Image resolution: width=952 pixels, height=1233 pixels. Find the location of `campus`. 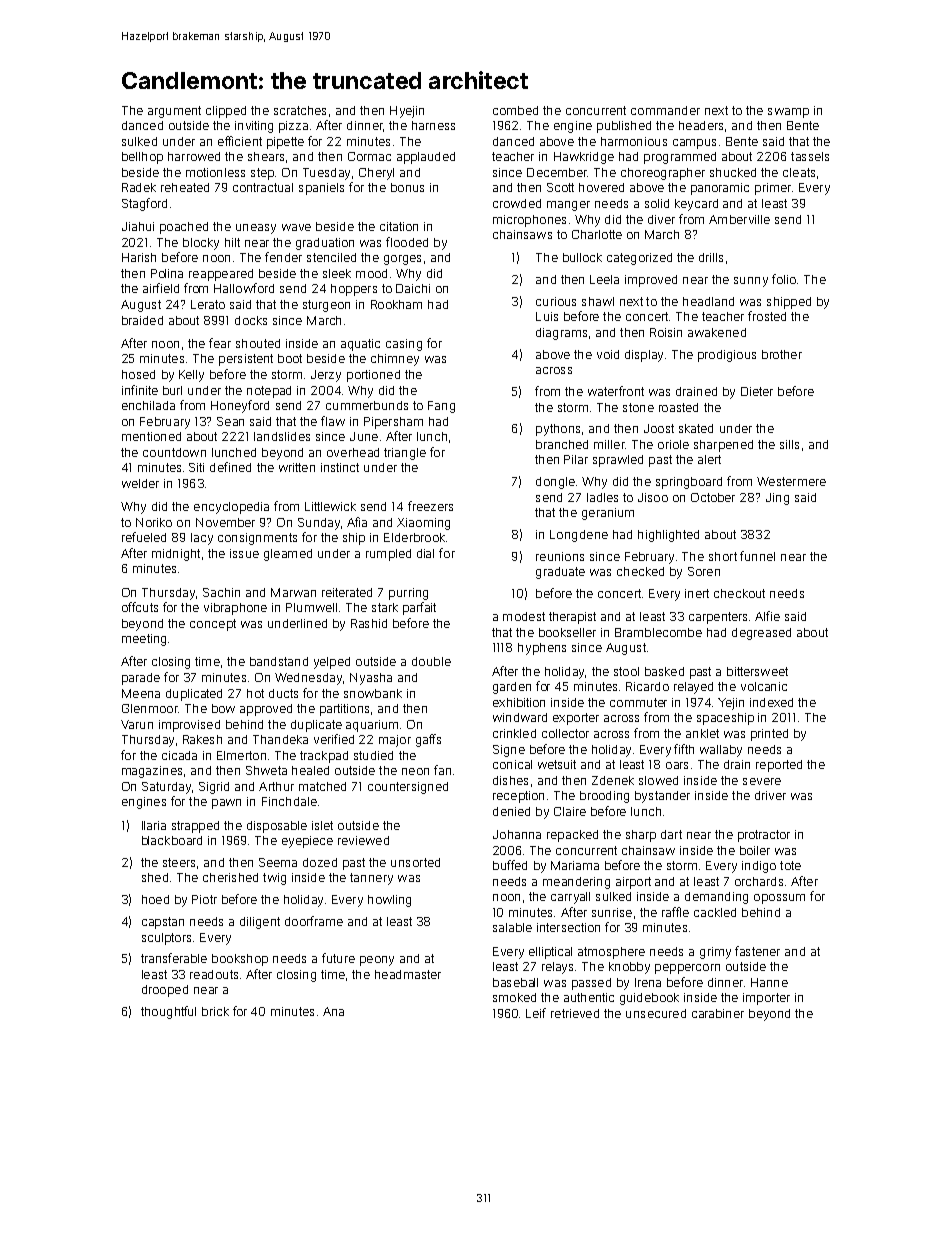

campus is located at coordinates (694, 144).
